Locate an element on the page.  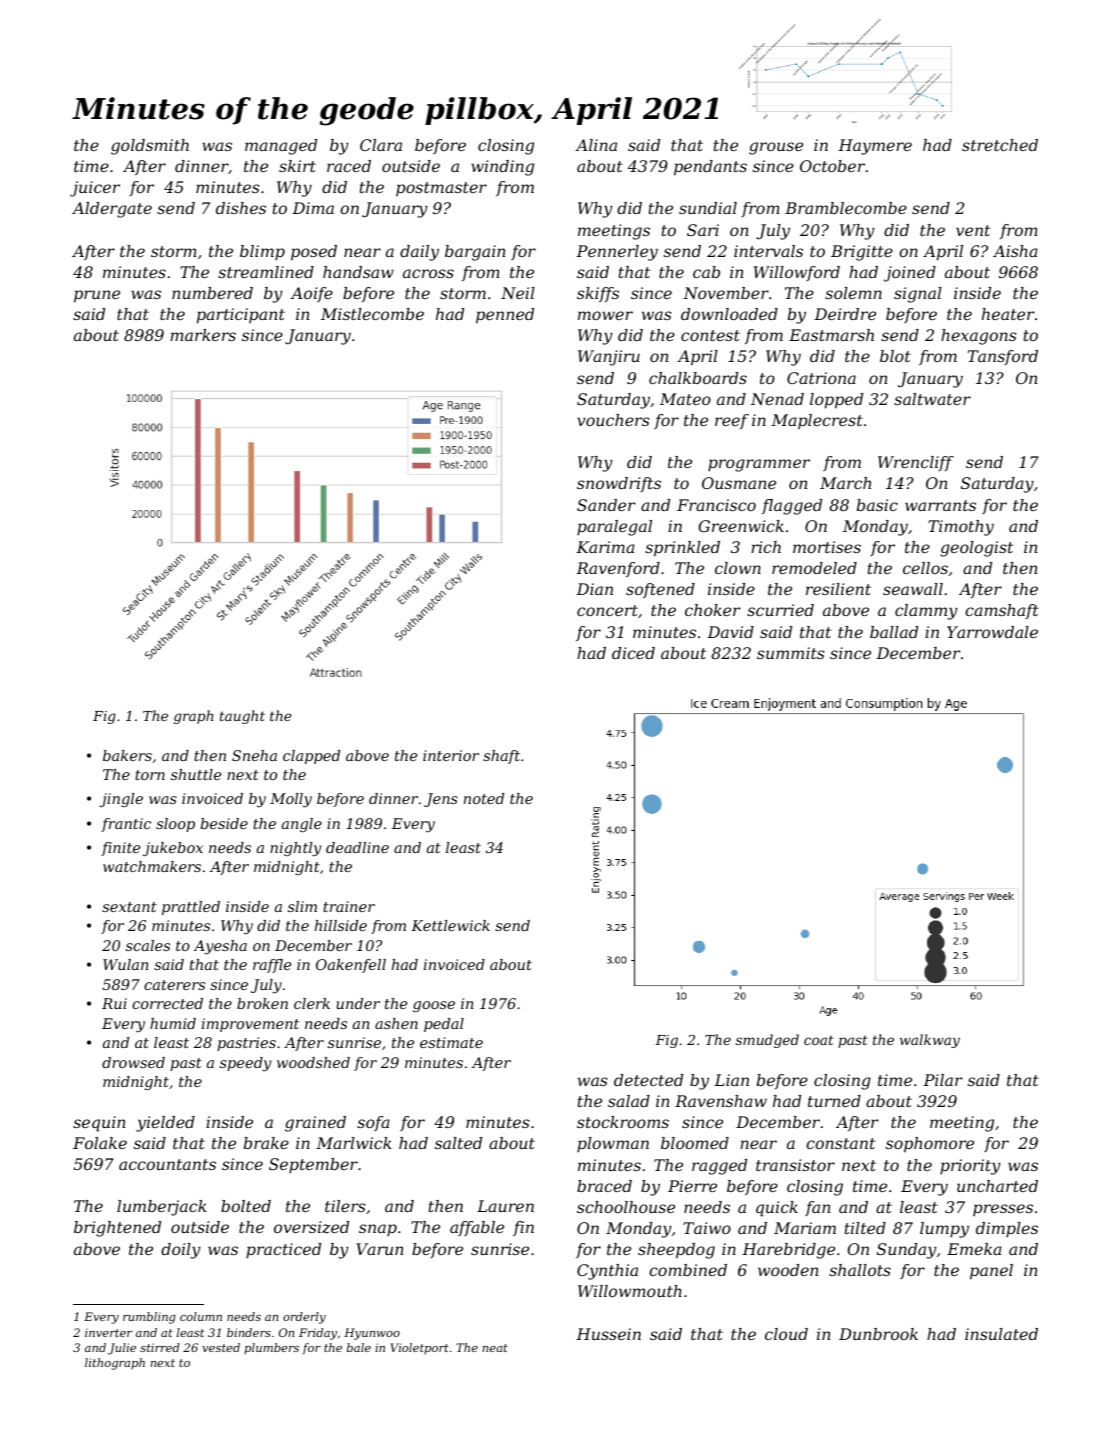
taught is located at coordinates (242, 717).
